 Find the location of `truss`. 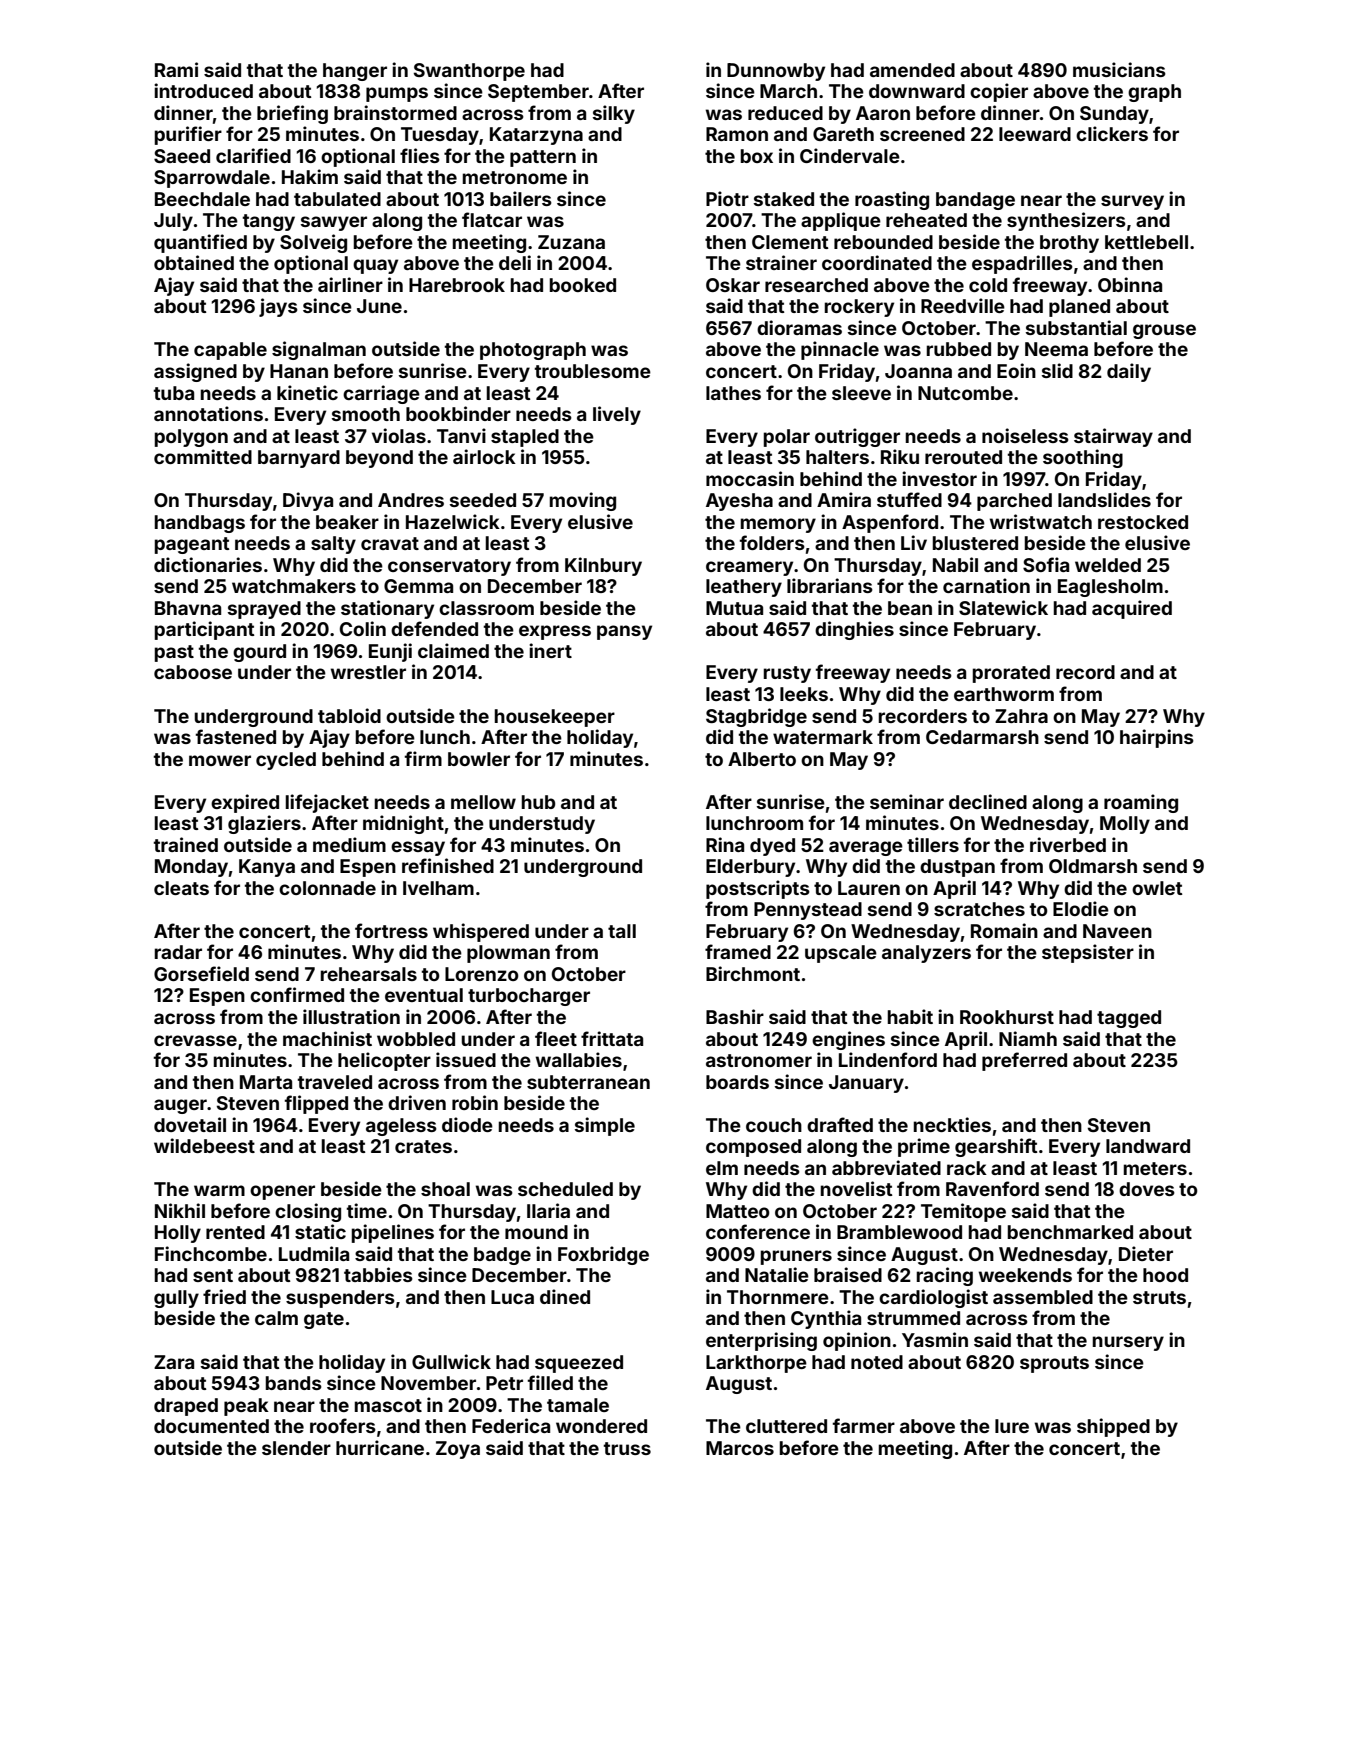

truss is located at coordinates (627, 1448).
